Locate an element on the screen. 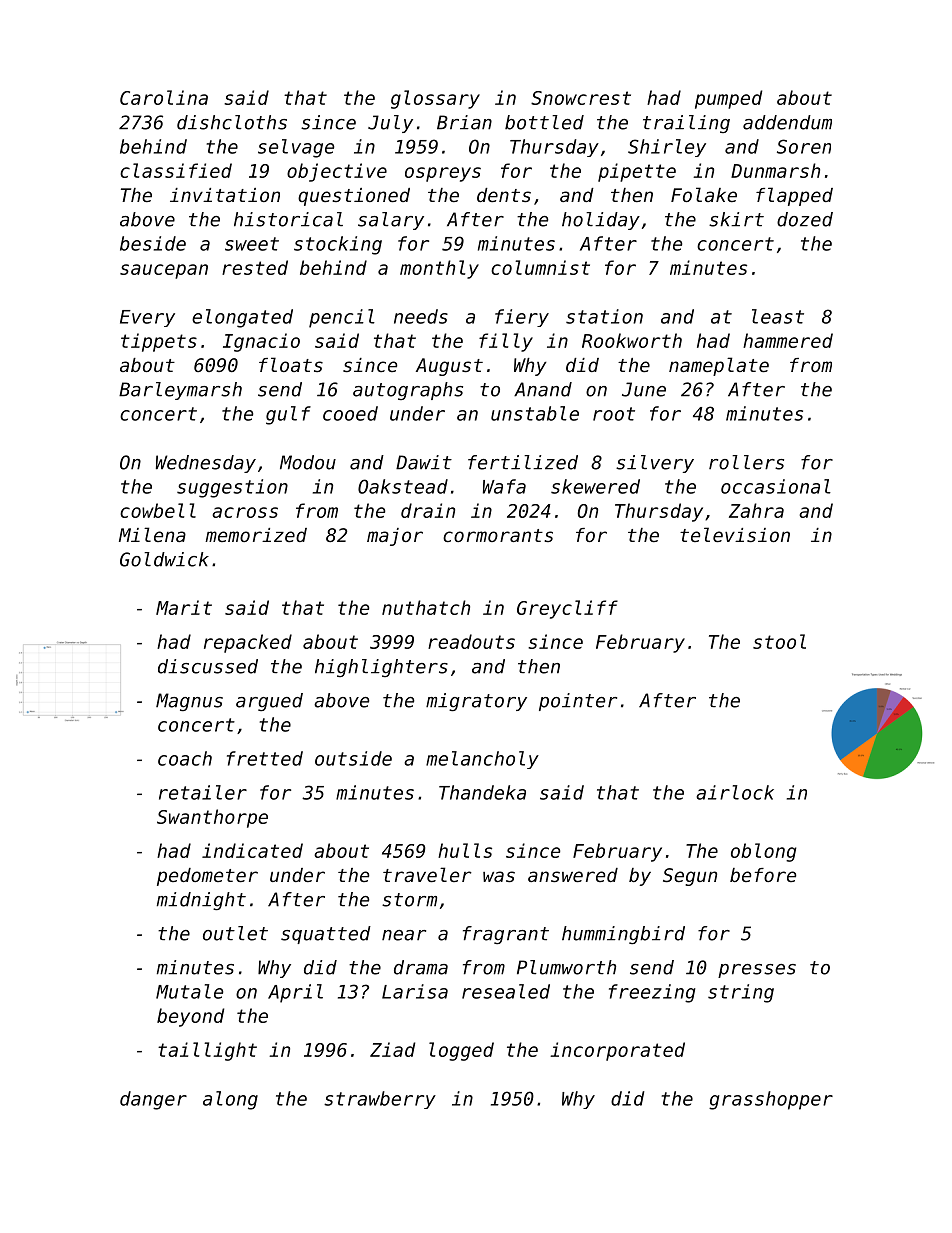  Oakstead is located at coordinates (403, 486).
